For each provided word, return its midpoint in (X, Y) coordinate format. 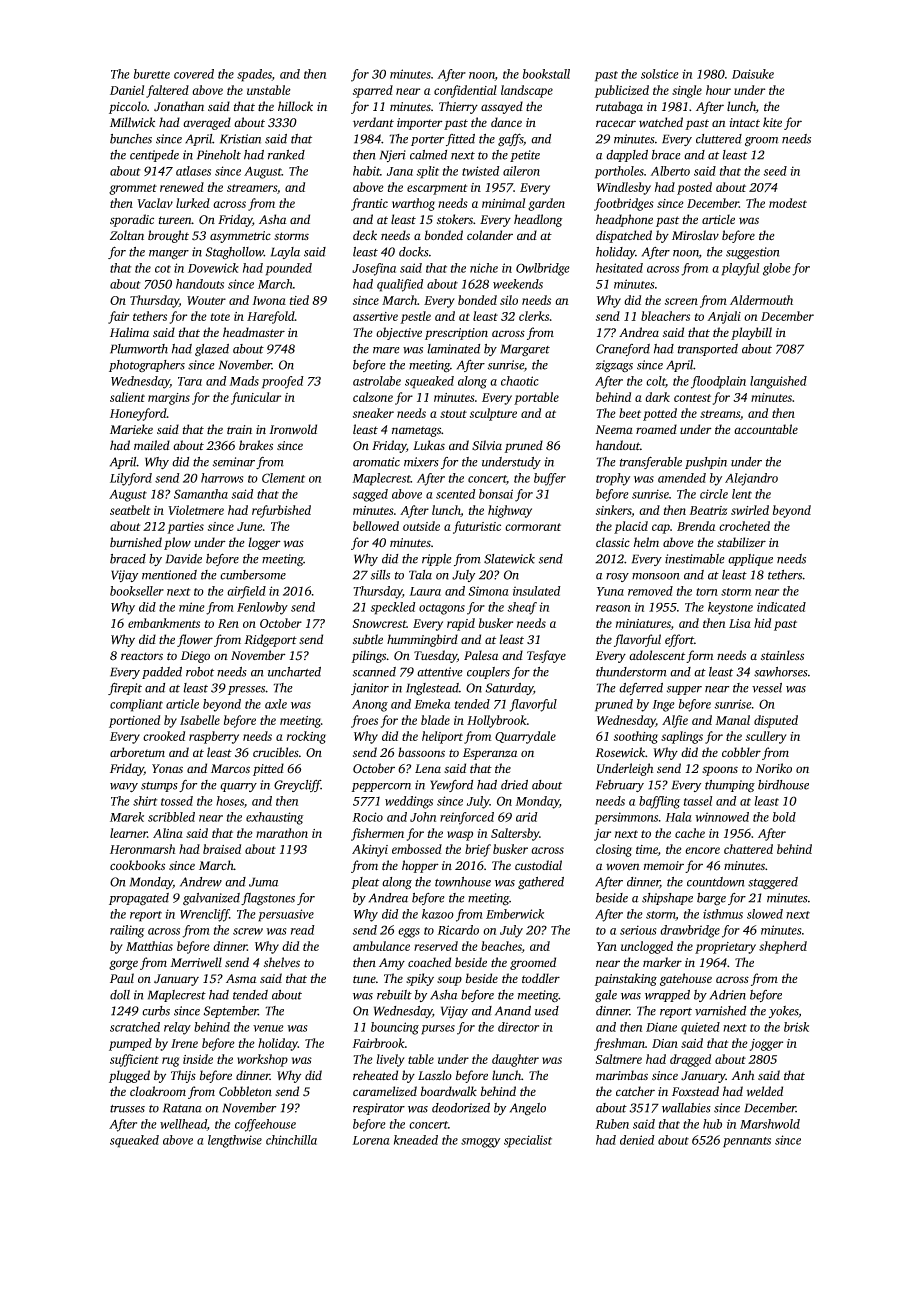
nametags (416, 431)
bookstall (546, 74)
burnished (136, 542)
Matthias (149, 946)
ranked (286, 154)
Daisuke (753, 74)
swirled (750, 510)
